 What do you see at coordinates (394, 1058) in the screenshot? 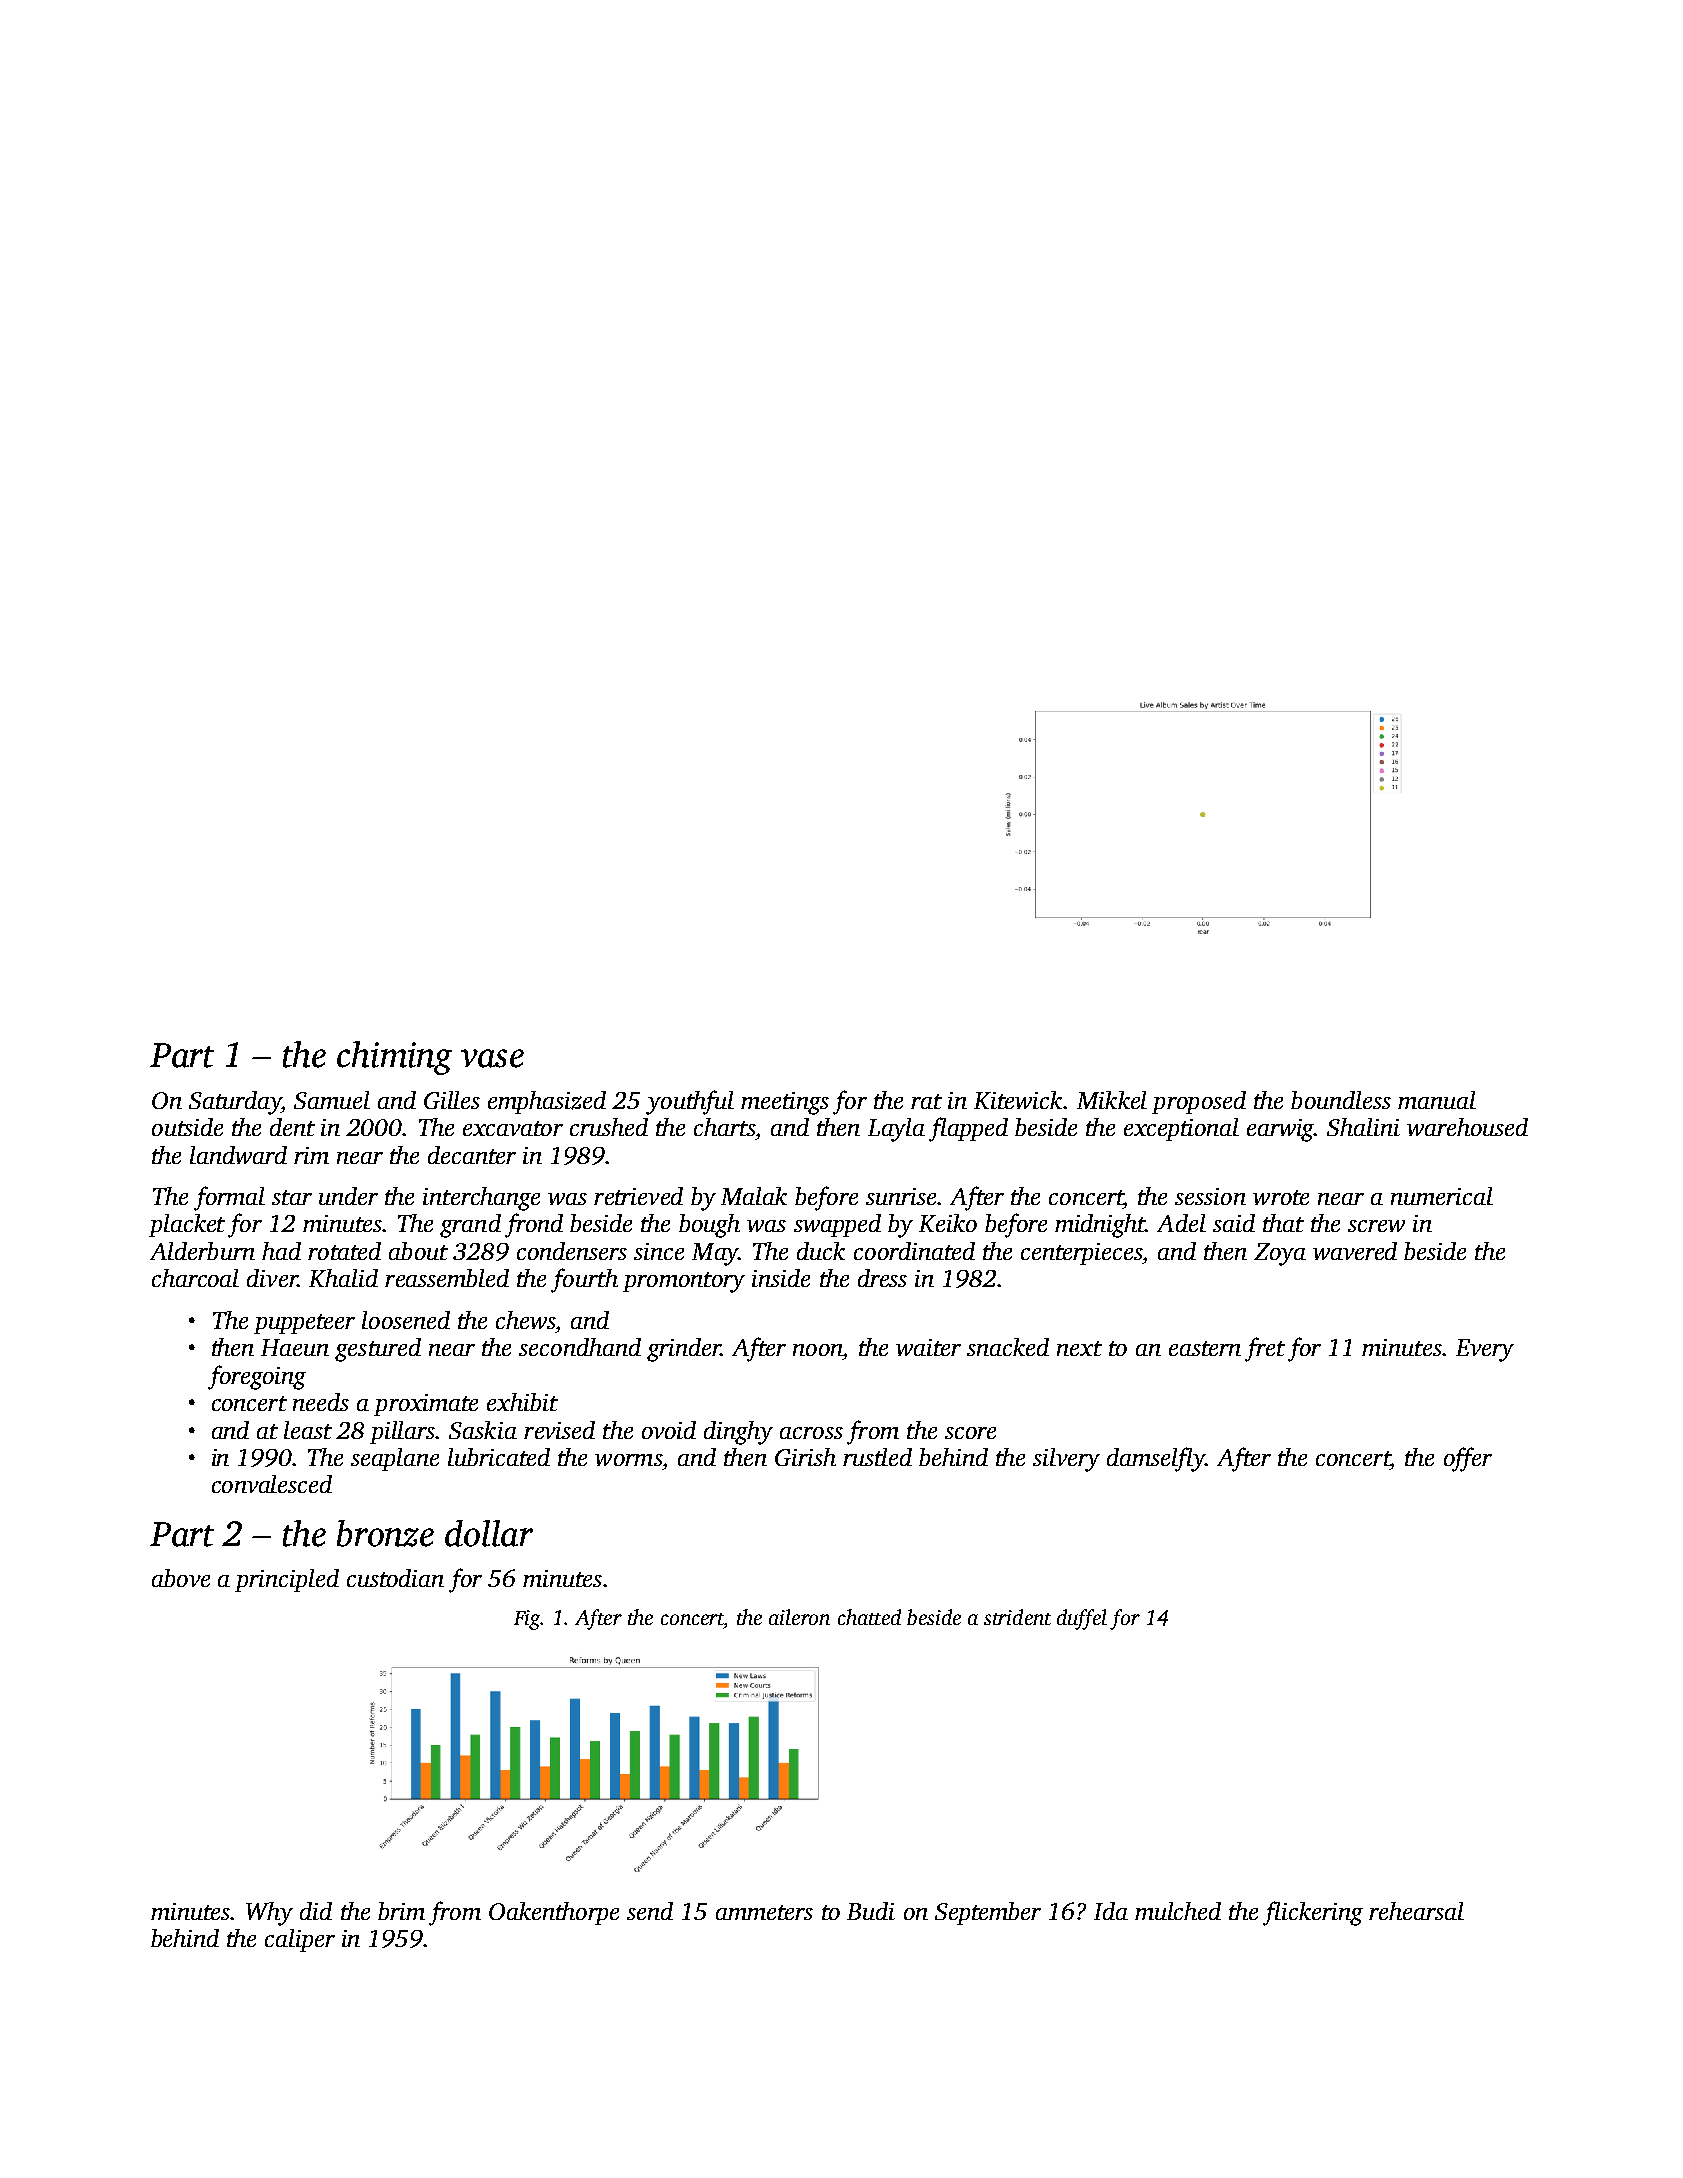
I see `chiming` at bounding box center [394, 1058].
